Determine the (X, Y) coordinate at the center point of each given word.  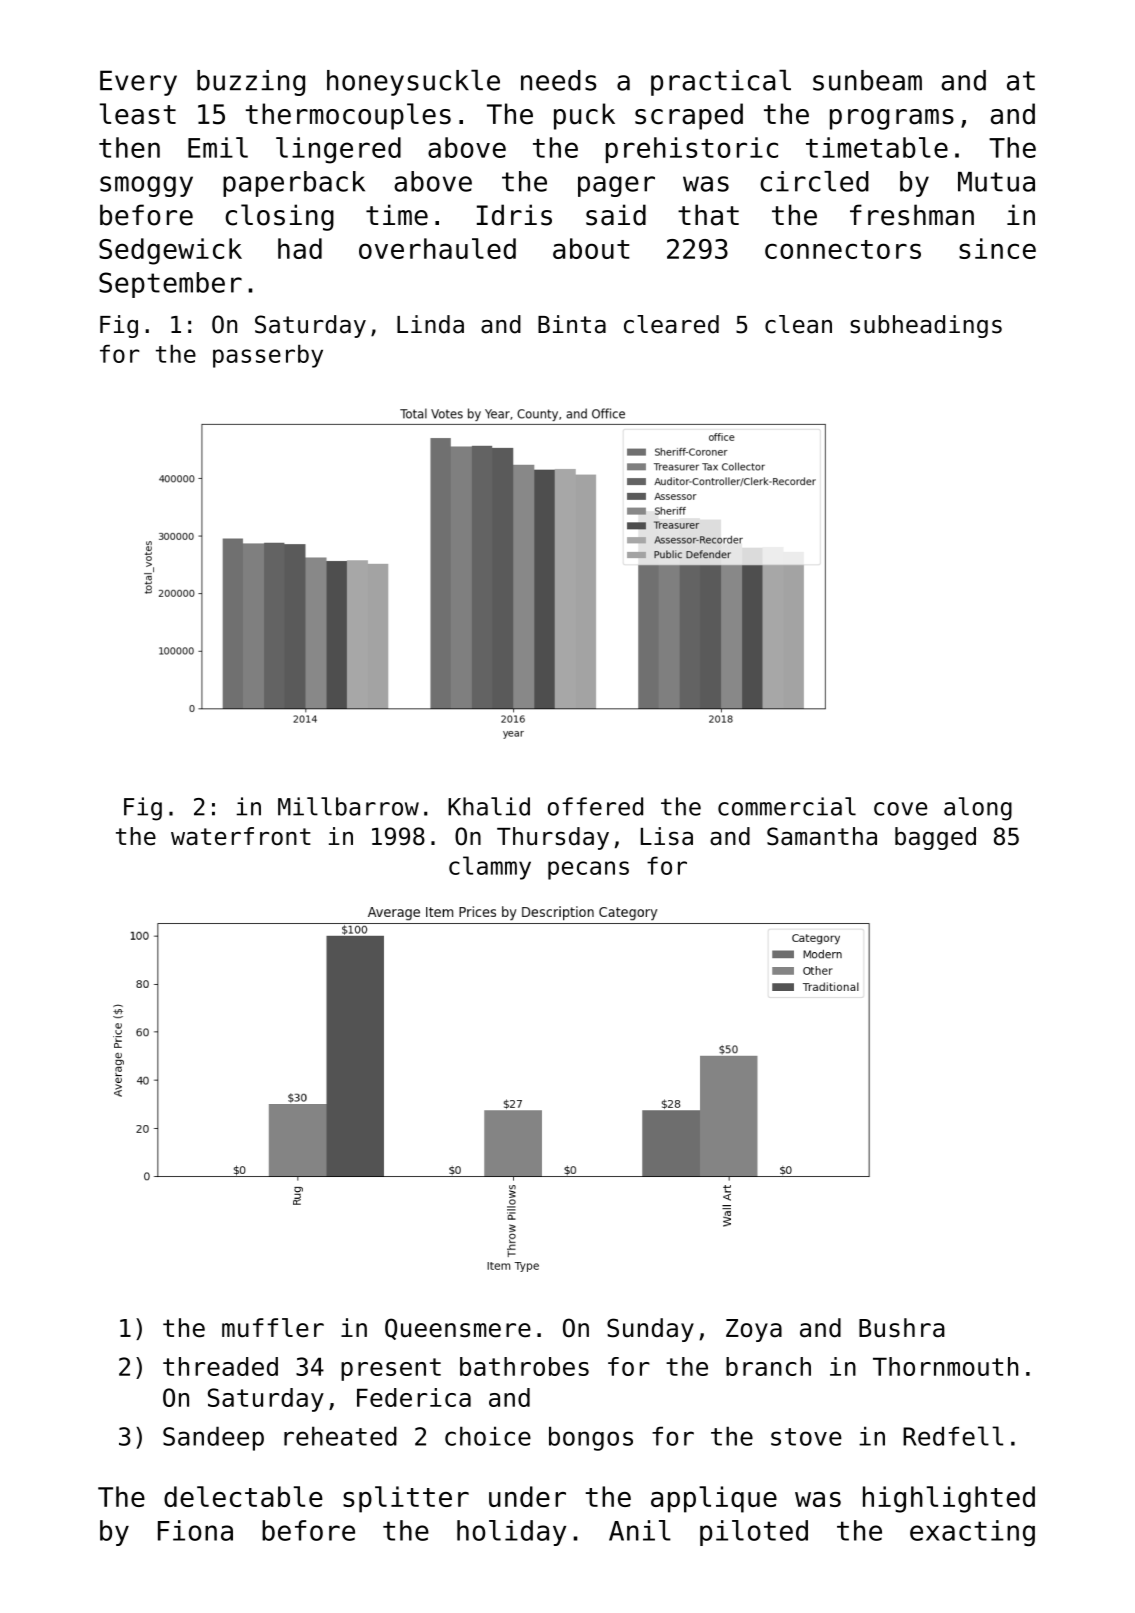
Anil (640, 1530)
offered (595, 806)
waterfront (241, 836)
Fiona (195, 1530)
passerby (268, 356)
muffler (273, 1328)
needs (558, 80)
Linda (430, 324)
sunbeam (867, 80)
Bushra (902, 1328)
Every (138, 83)
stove (806, 1437)
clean (798, 324)
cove (900, 809)
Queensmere (458, 1329)
